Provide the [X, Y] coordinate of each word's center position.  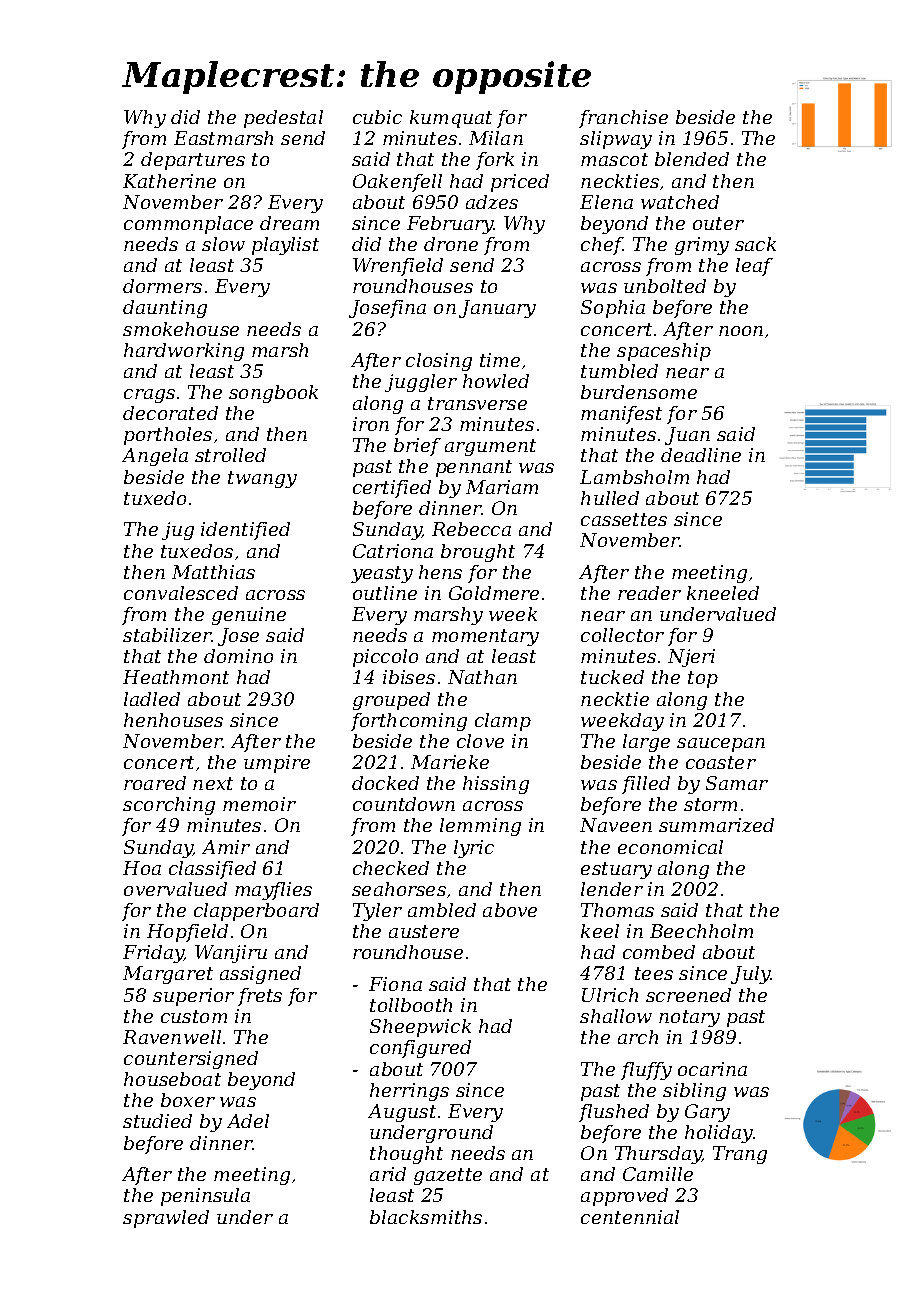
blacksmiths [426, 1217]
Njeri [691, 658]
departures [193, 161]
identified [245, 531]
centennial [630, 1217]
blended [692, 159]
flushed [614, 1113]
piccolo [385, 658]
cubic [377, 117]
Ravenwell [172, 1037]
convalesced [181, 593]
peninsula [205, 1197]
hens [440, 572]
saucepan [721, 745]
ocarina [712, 1069]
